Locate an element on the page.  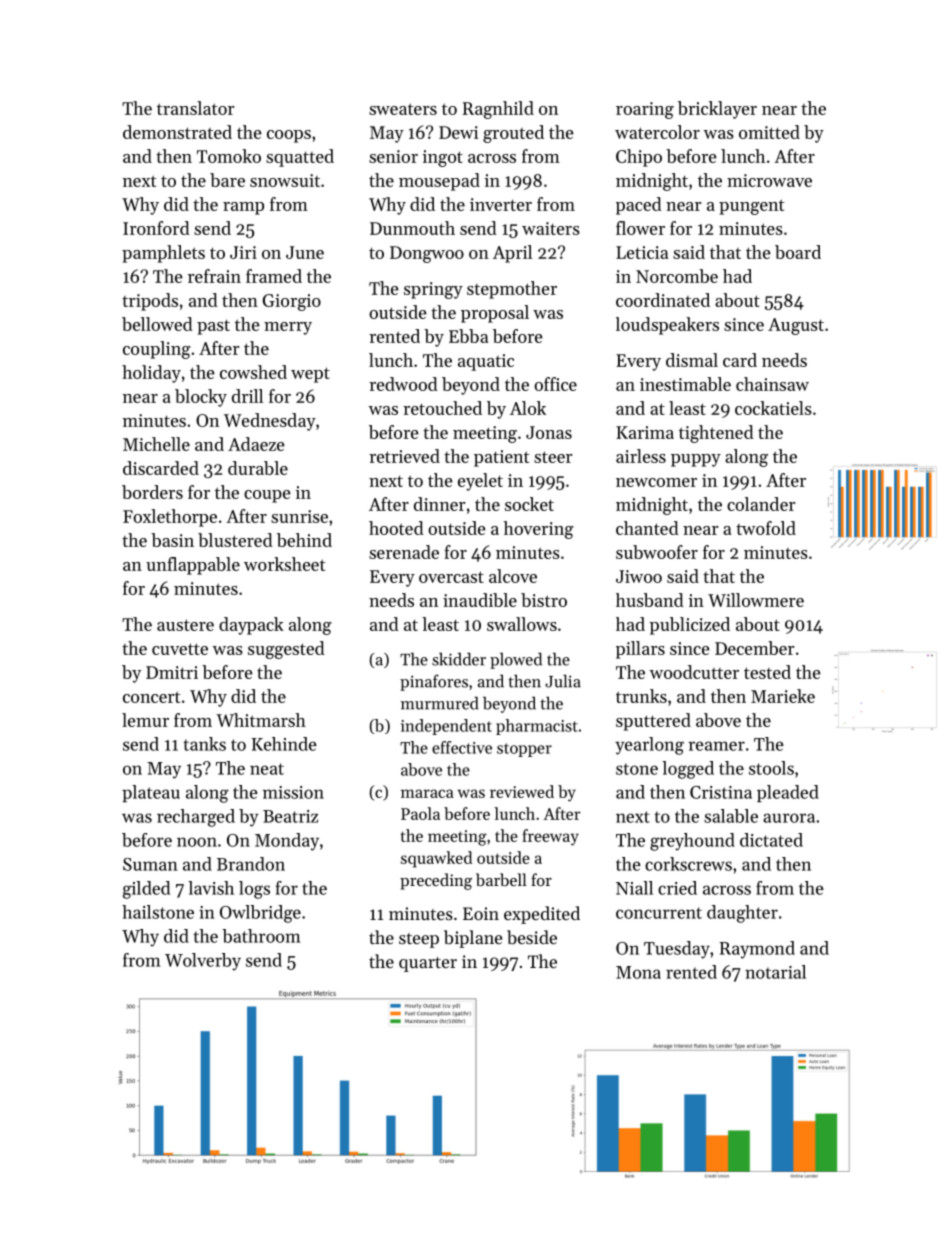
gilded is located at coordinates (146, 890).
